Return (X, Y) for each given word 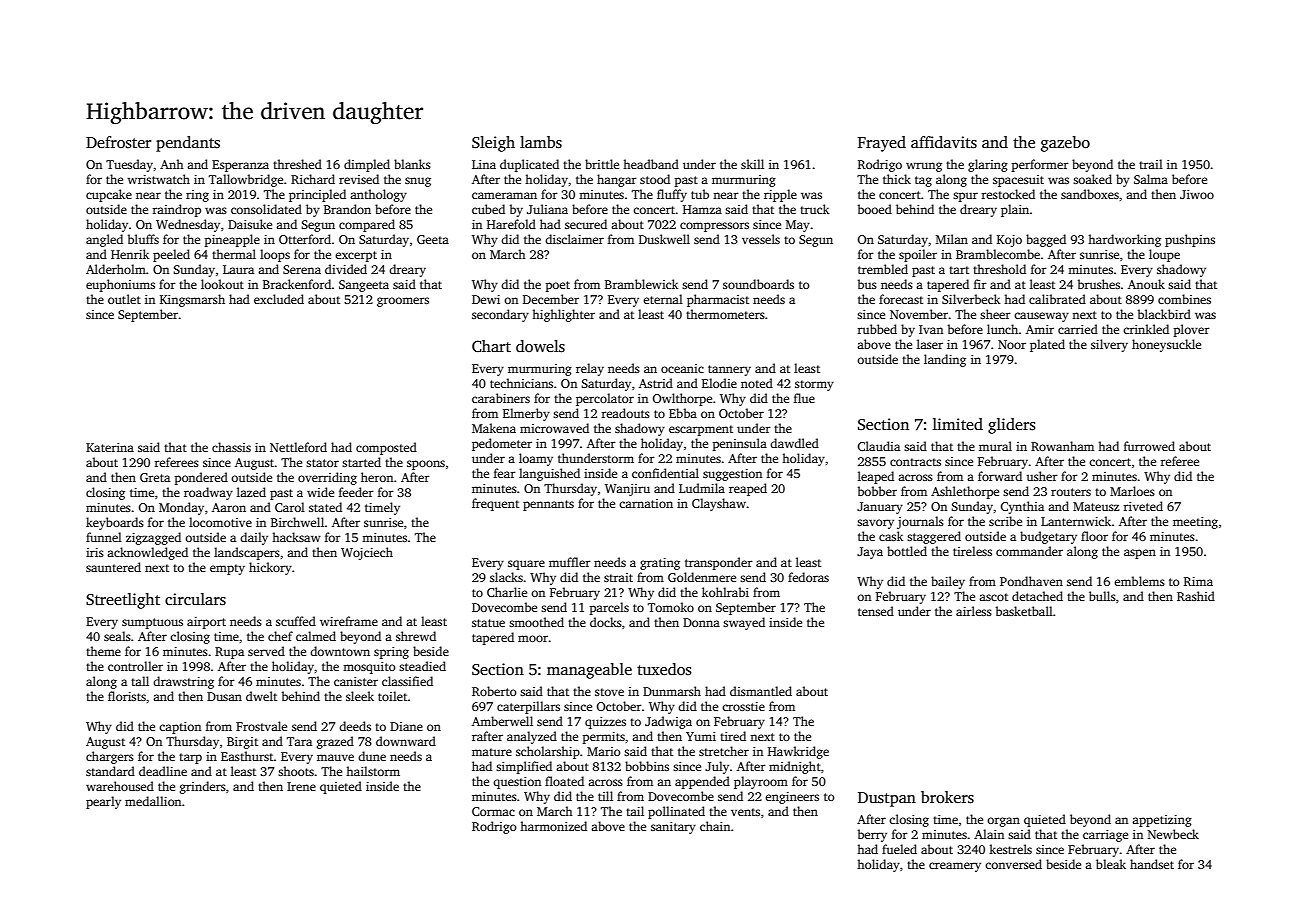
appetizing (1162, 821)
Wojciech (367, 553)
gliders (1012, 426)
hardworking (1124, 240)
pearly (103, 802)
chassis (231, 447)
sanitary (673, 828)
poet (558, 286)
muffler (570, 562)
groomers (403, 302)
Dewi (486, 299)
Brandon (347, 209)
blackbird (1164, 314)
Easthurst (247, 756)
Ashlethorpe (965, 492)
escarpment (701, 430)
